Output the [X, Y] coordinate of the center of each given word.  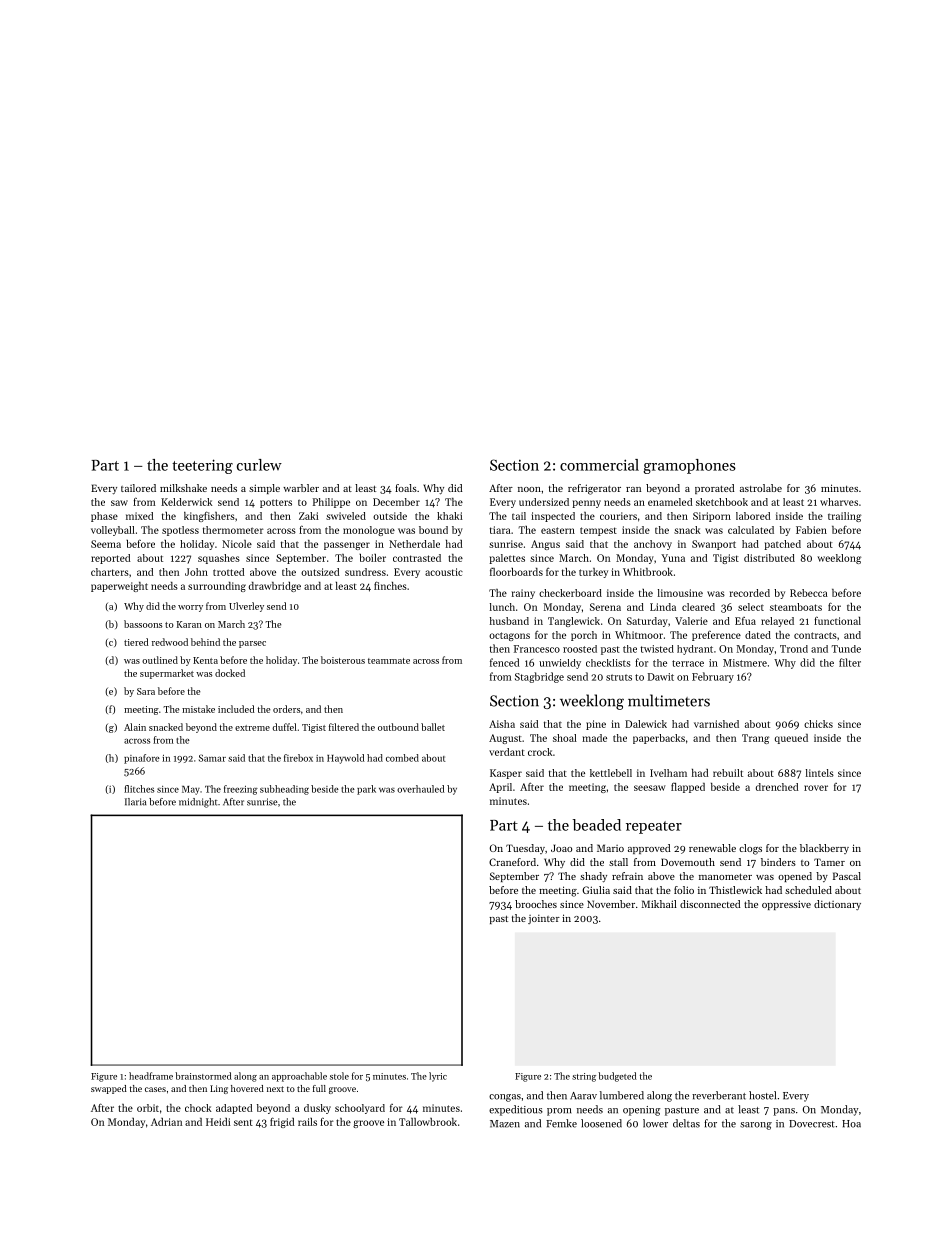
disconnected [710, 904]
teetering [202, 466]
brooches [536, 904]
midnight [198, 803]
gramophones [689, 466]
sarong [756, 1126]
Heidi [218, 1122]
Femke [561, 1123]
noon [529, 489]
